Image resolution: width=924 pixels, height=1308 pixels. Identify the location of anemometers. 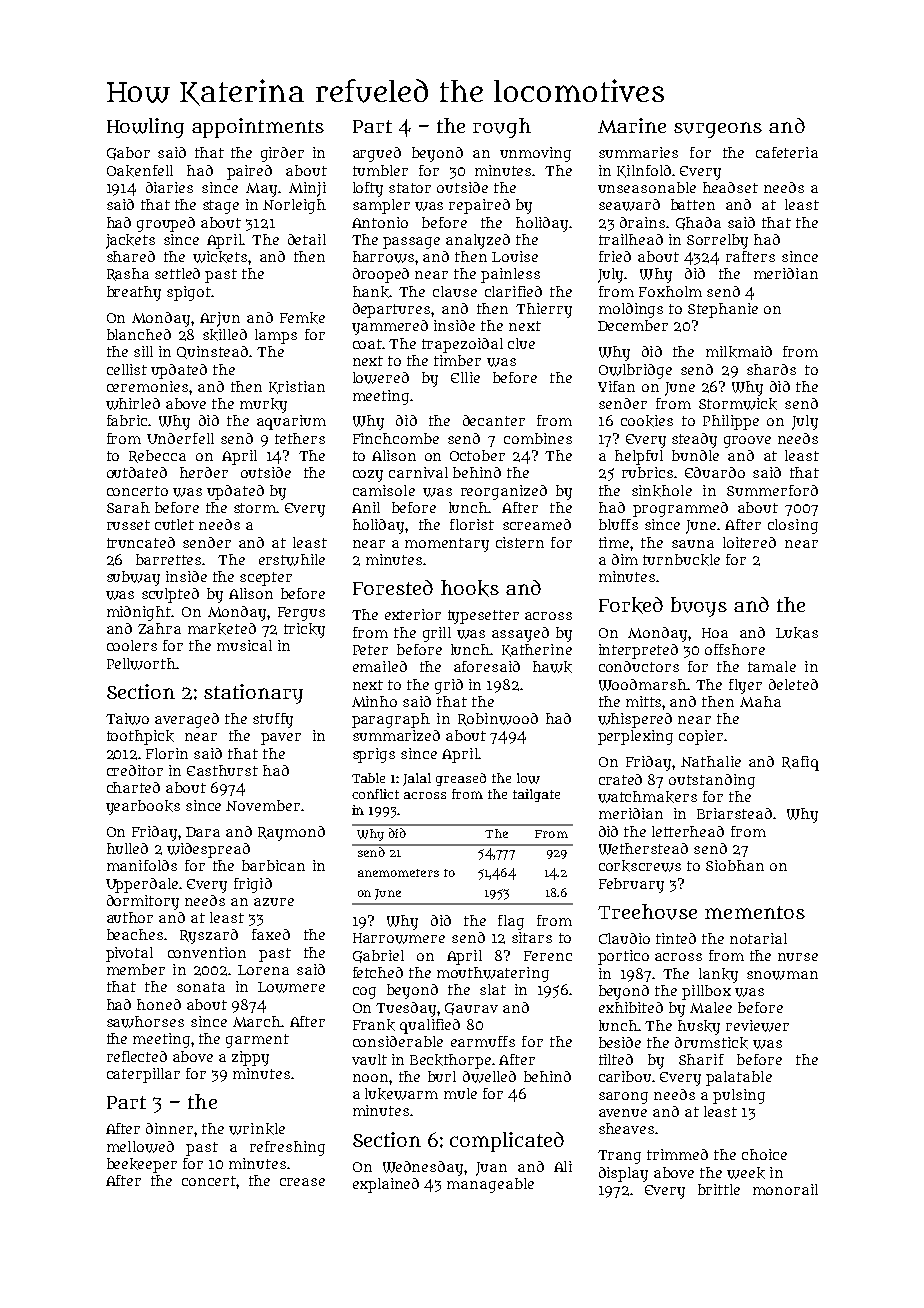
(398, 873).
